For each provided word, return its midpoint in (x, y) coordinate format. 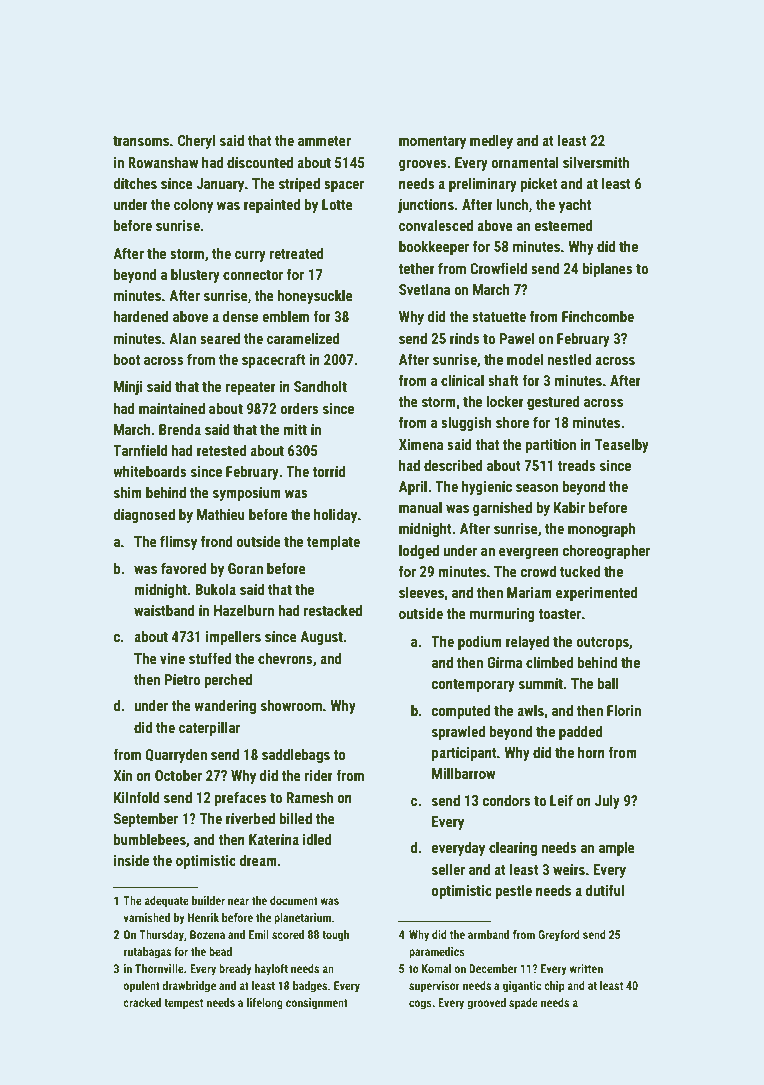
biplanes (607, 269)
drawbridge (189, 987)
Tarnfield (140, 450)
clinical (462, 380)
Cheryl (196, 141)
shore (512, 422)
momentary (432, 142)
